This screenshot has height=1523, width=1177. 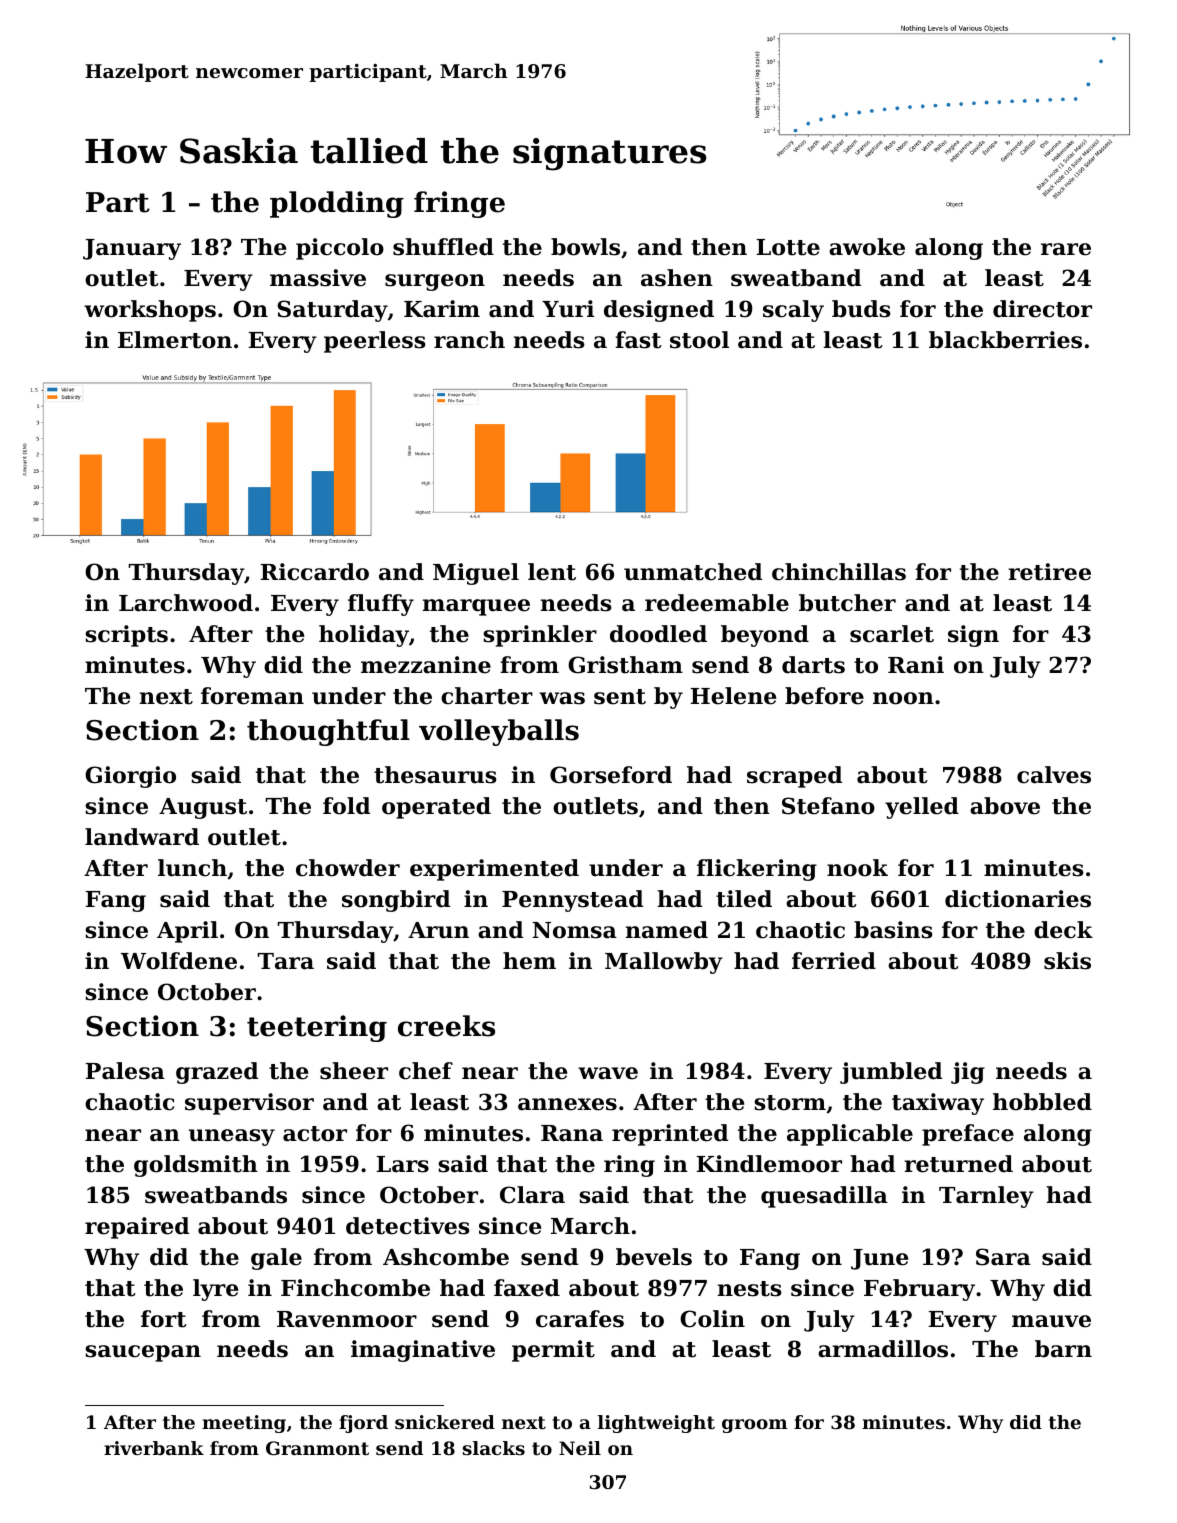 I want to click on retiree, so click(x=1049, y=572).
